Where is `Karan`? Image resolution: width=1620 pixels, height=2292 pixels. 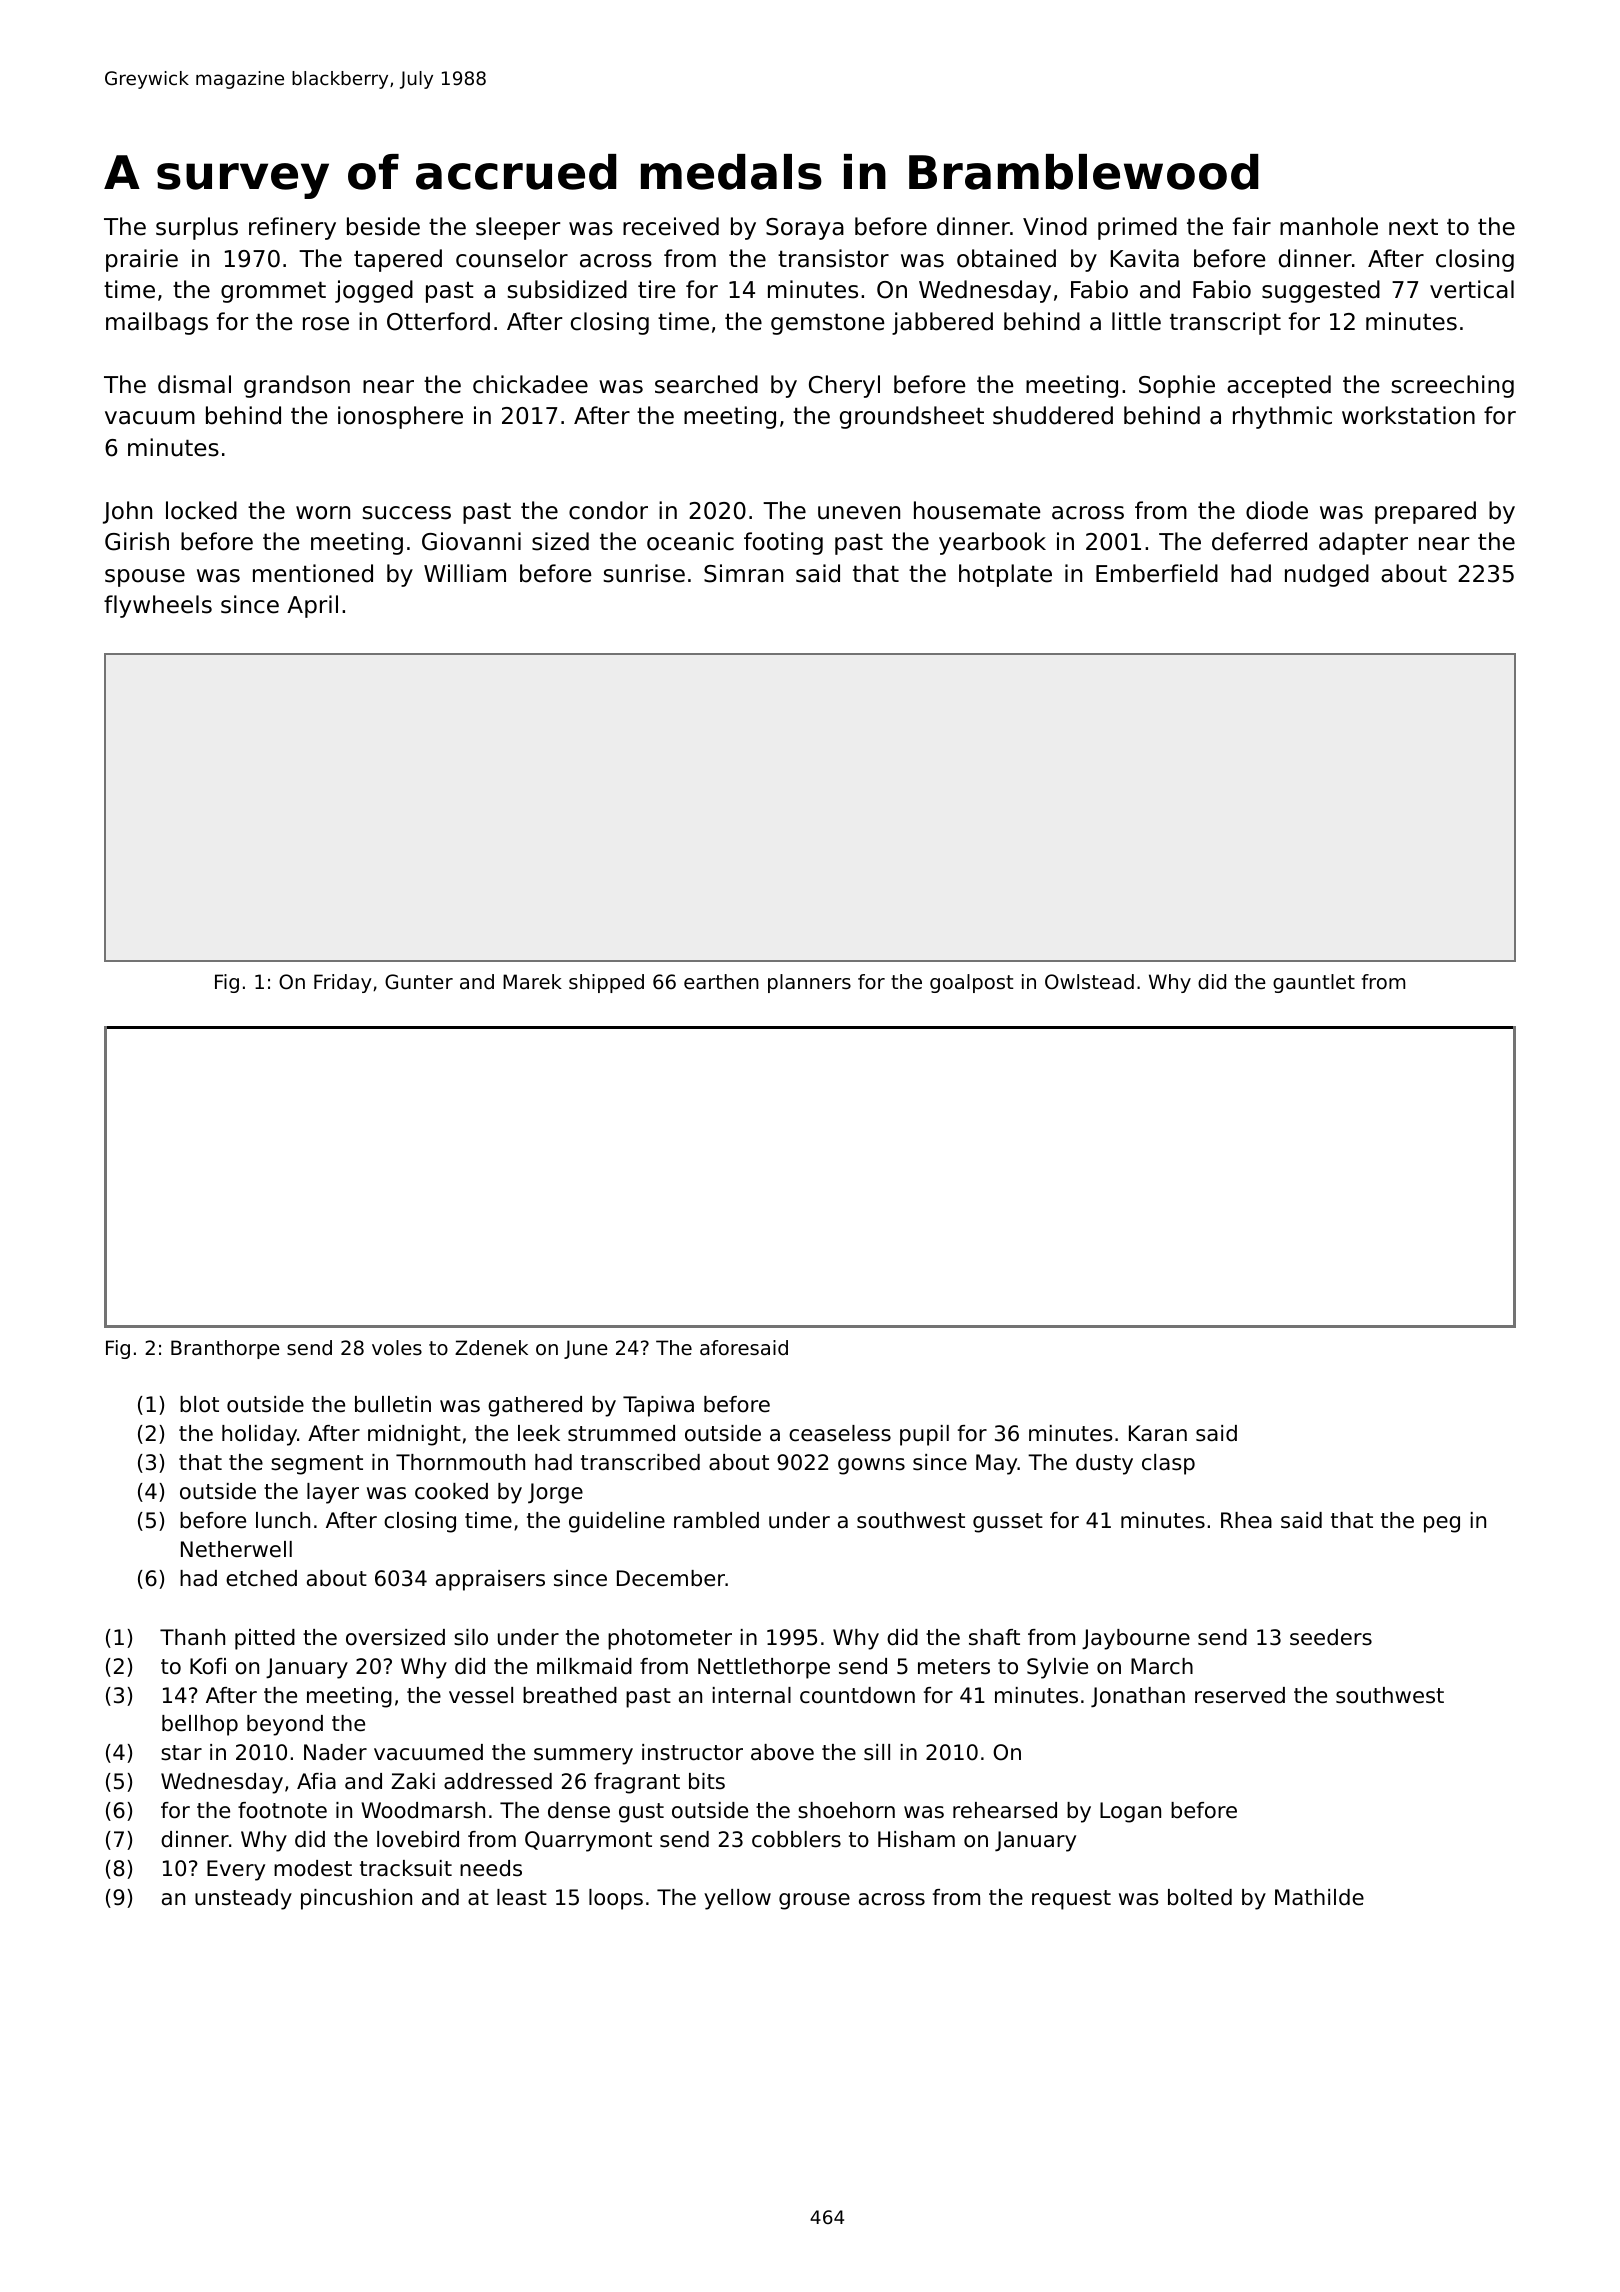 Karan is located at coordinates (1158, 1433).
